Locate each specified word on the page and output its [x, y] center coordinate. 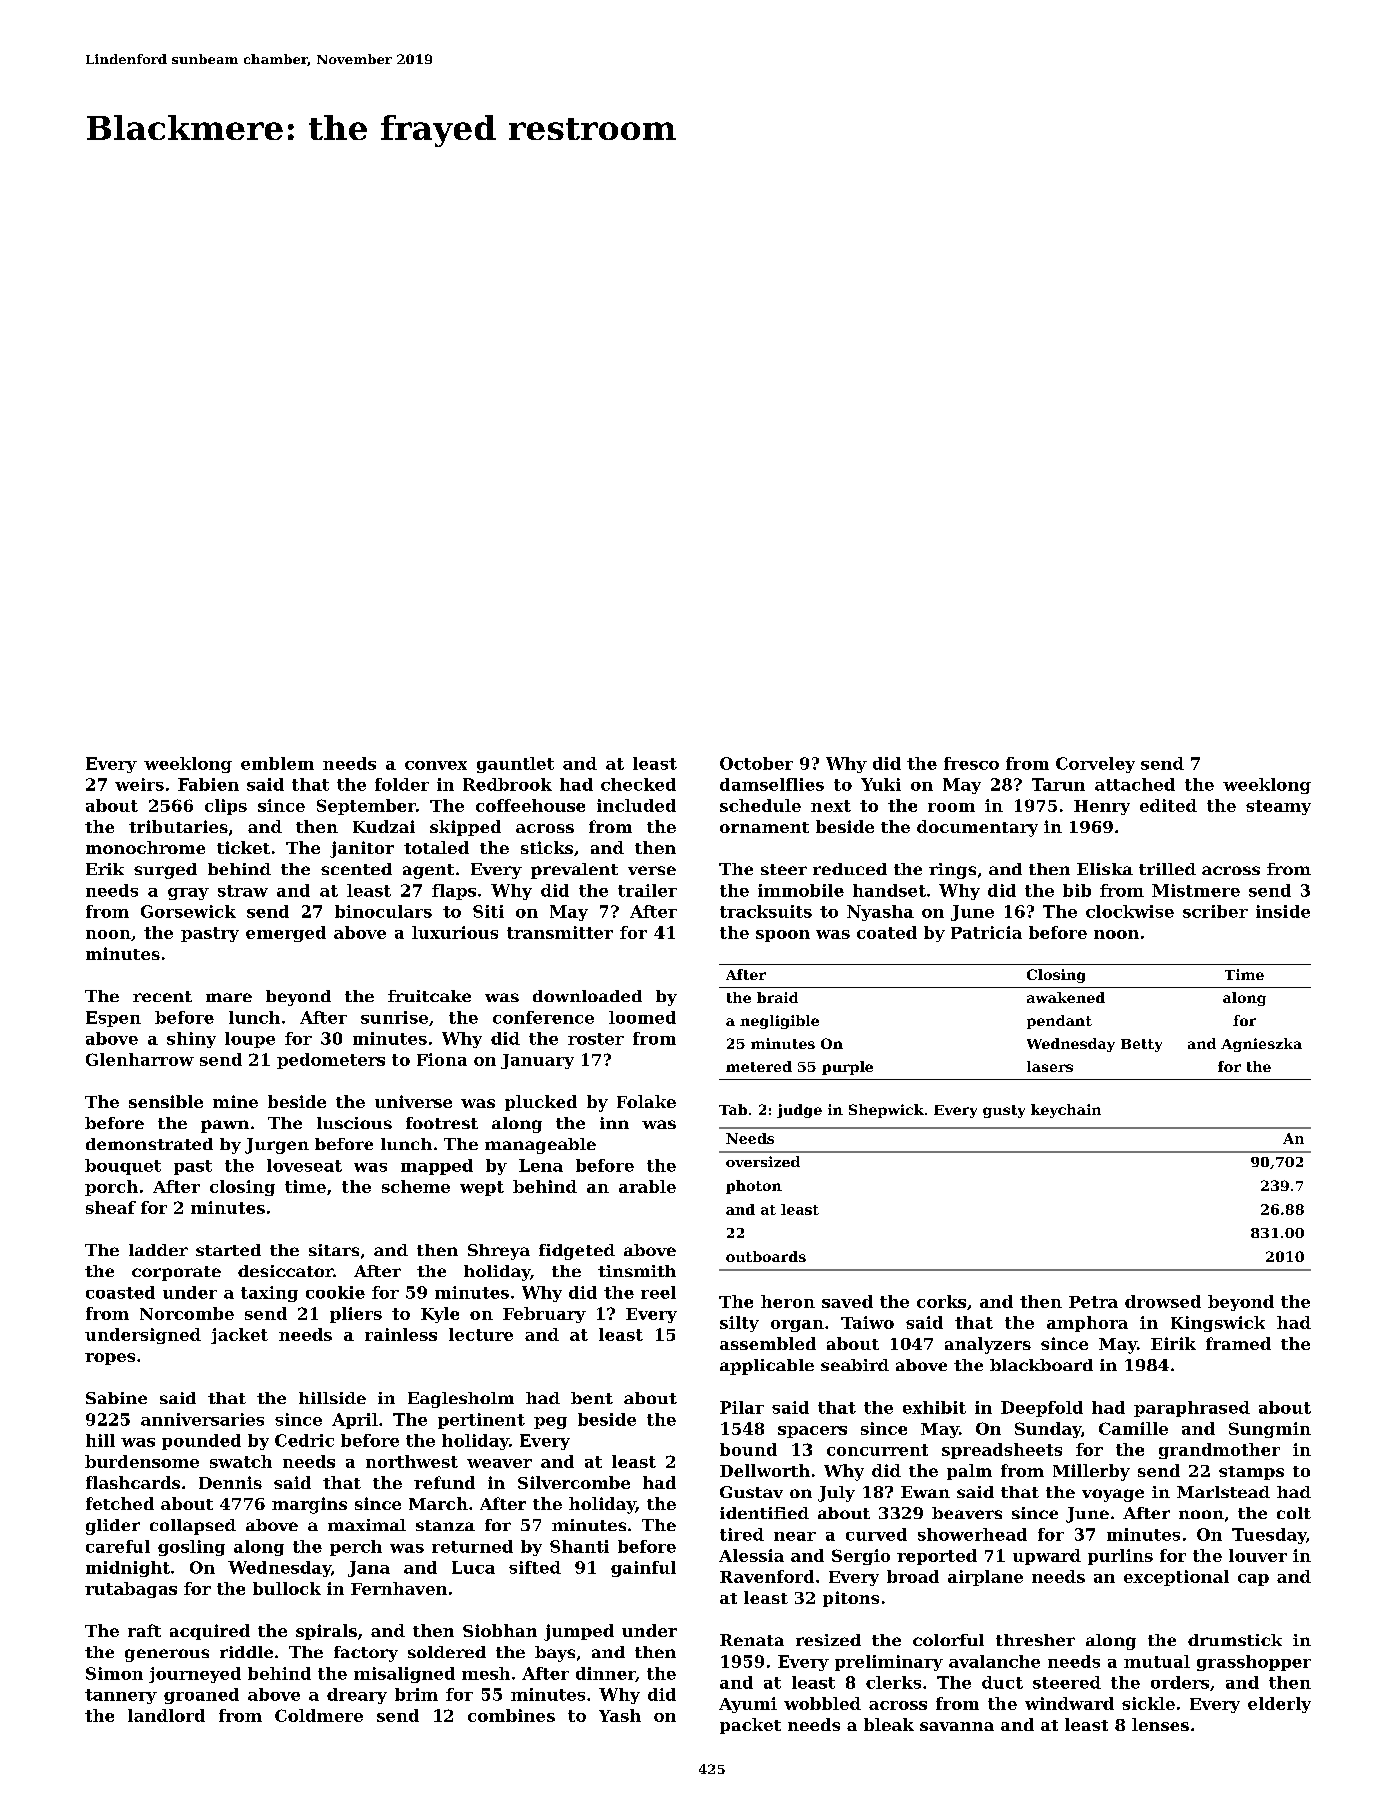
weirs [139, 784]
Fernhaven [399, 1588]
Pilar [742, 1407]
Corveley [1095, 765]
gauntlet [515, 765]
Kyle [440, 1315]
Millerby [1091, 1472]
